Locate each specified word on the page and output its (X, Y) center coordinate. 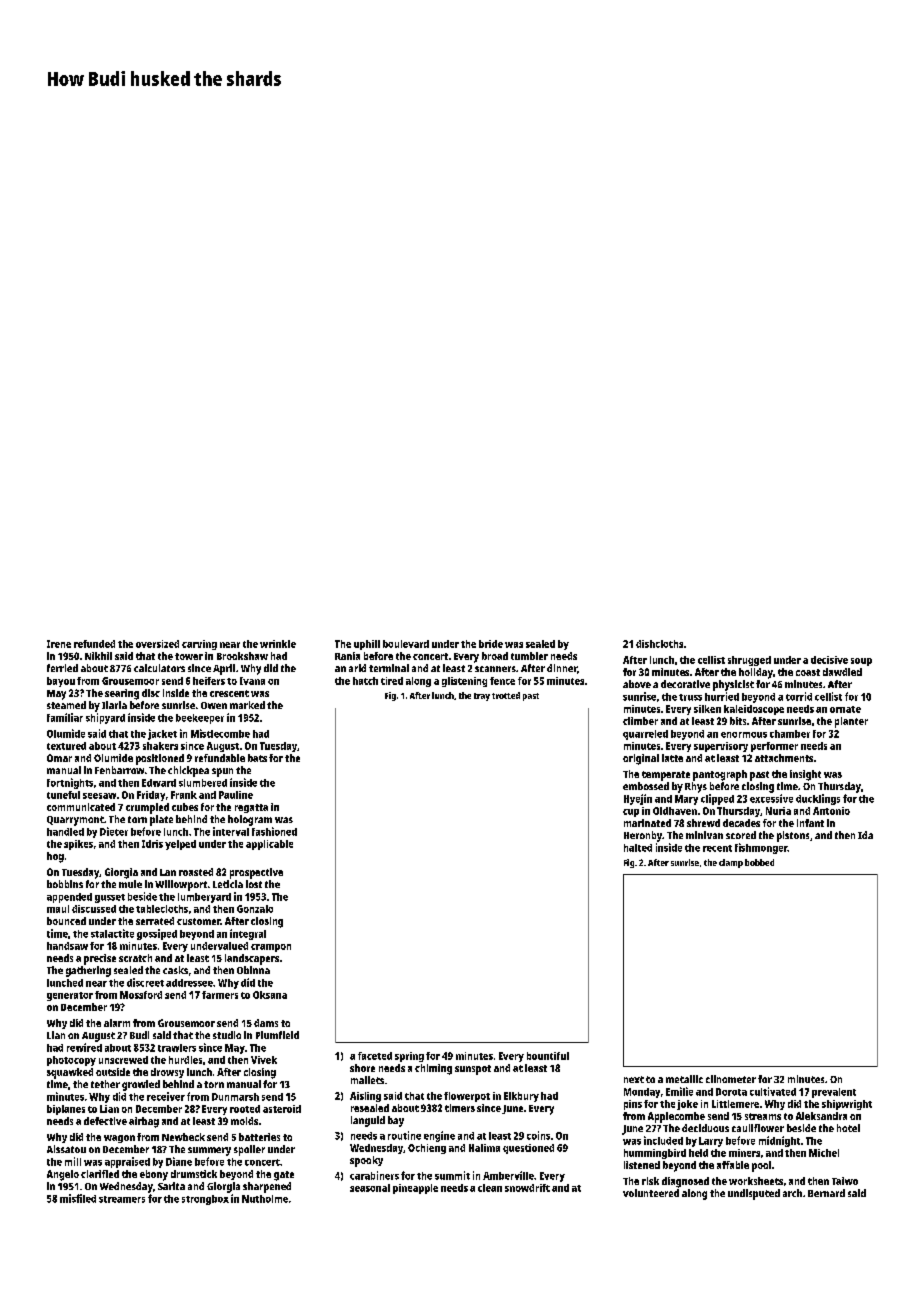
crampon (271, 948)
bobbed (759, 862)
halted (638, 848)
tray (482, 697)
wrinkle (278, 644)
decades (741, 823)
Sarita (171, 1186)
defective (105, 1121)
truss (690, 697)
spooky (366, 1161)
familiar (65, 717)
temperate (666, 776)
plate (161, 820)
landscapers (252, 959)
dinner (562, 668)
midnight (779, 1141)
